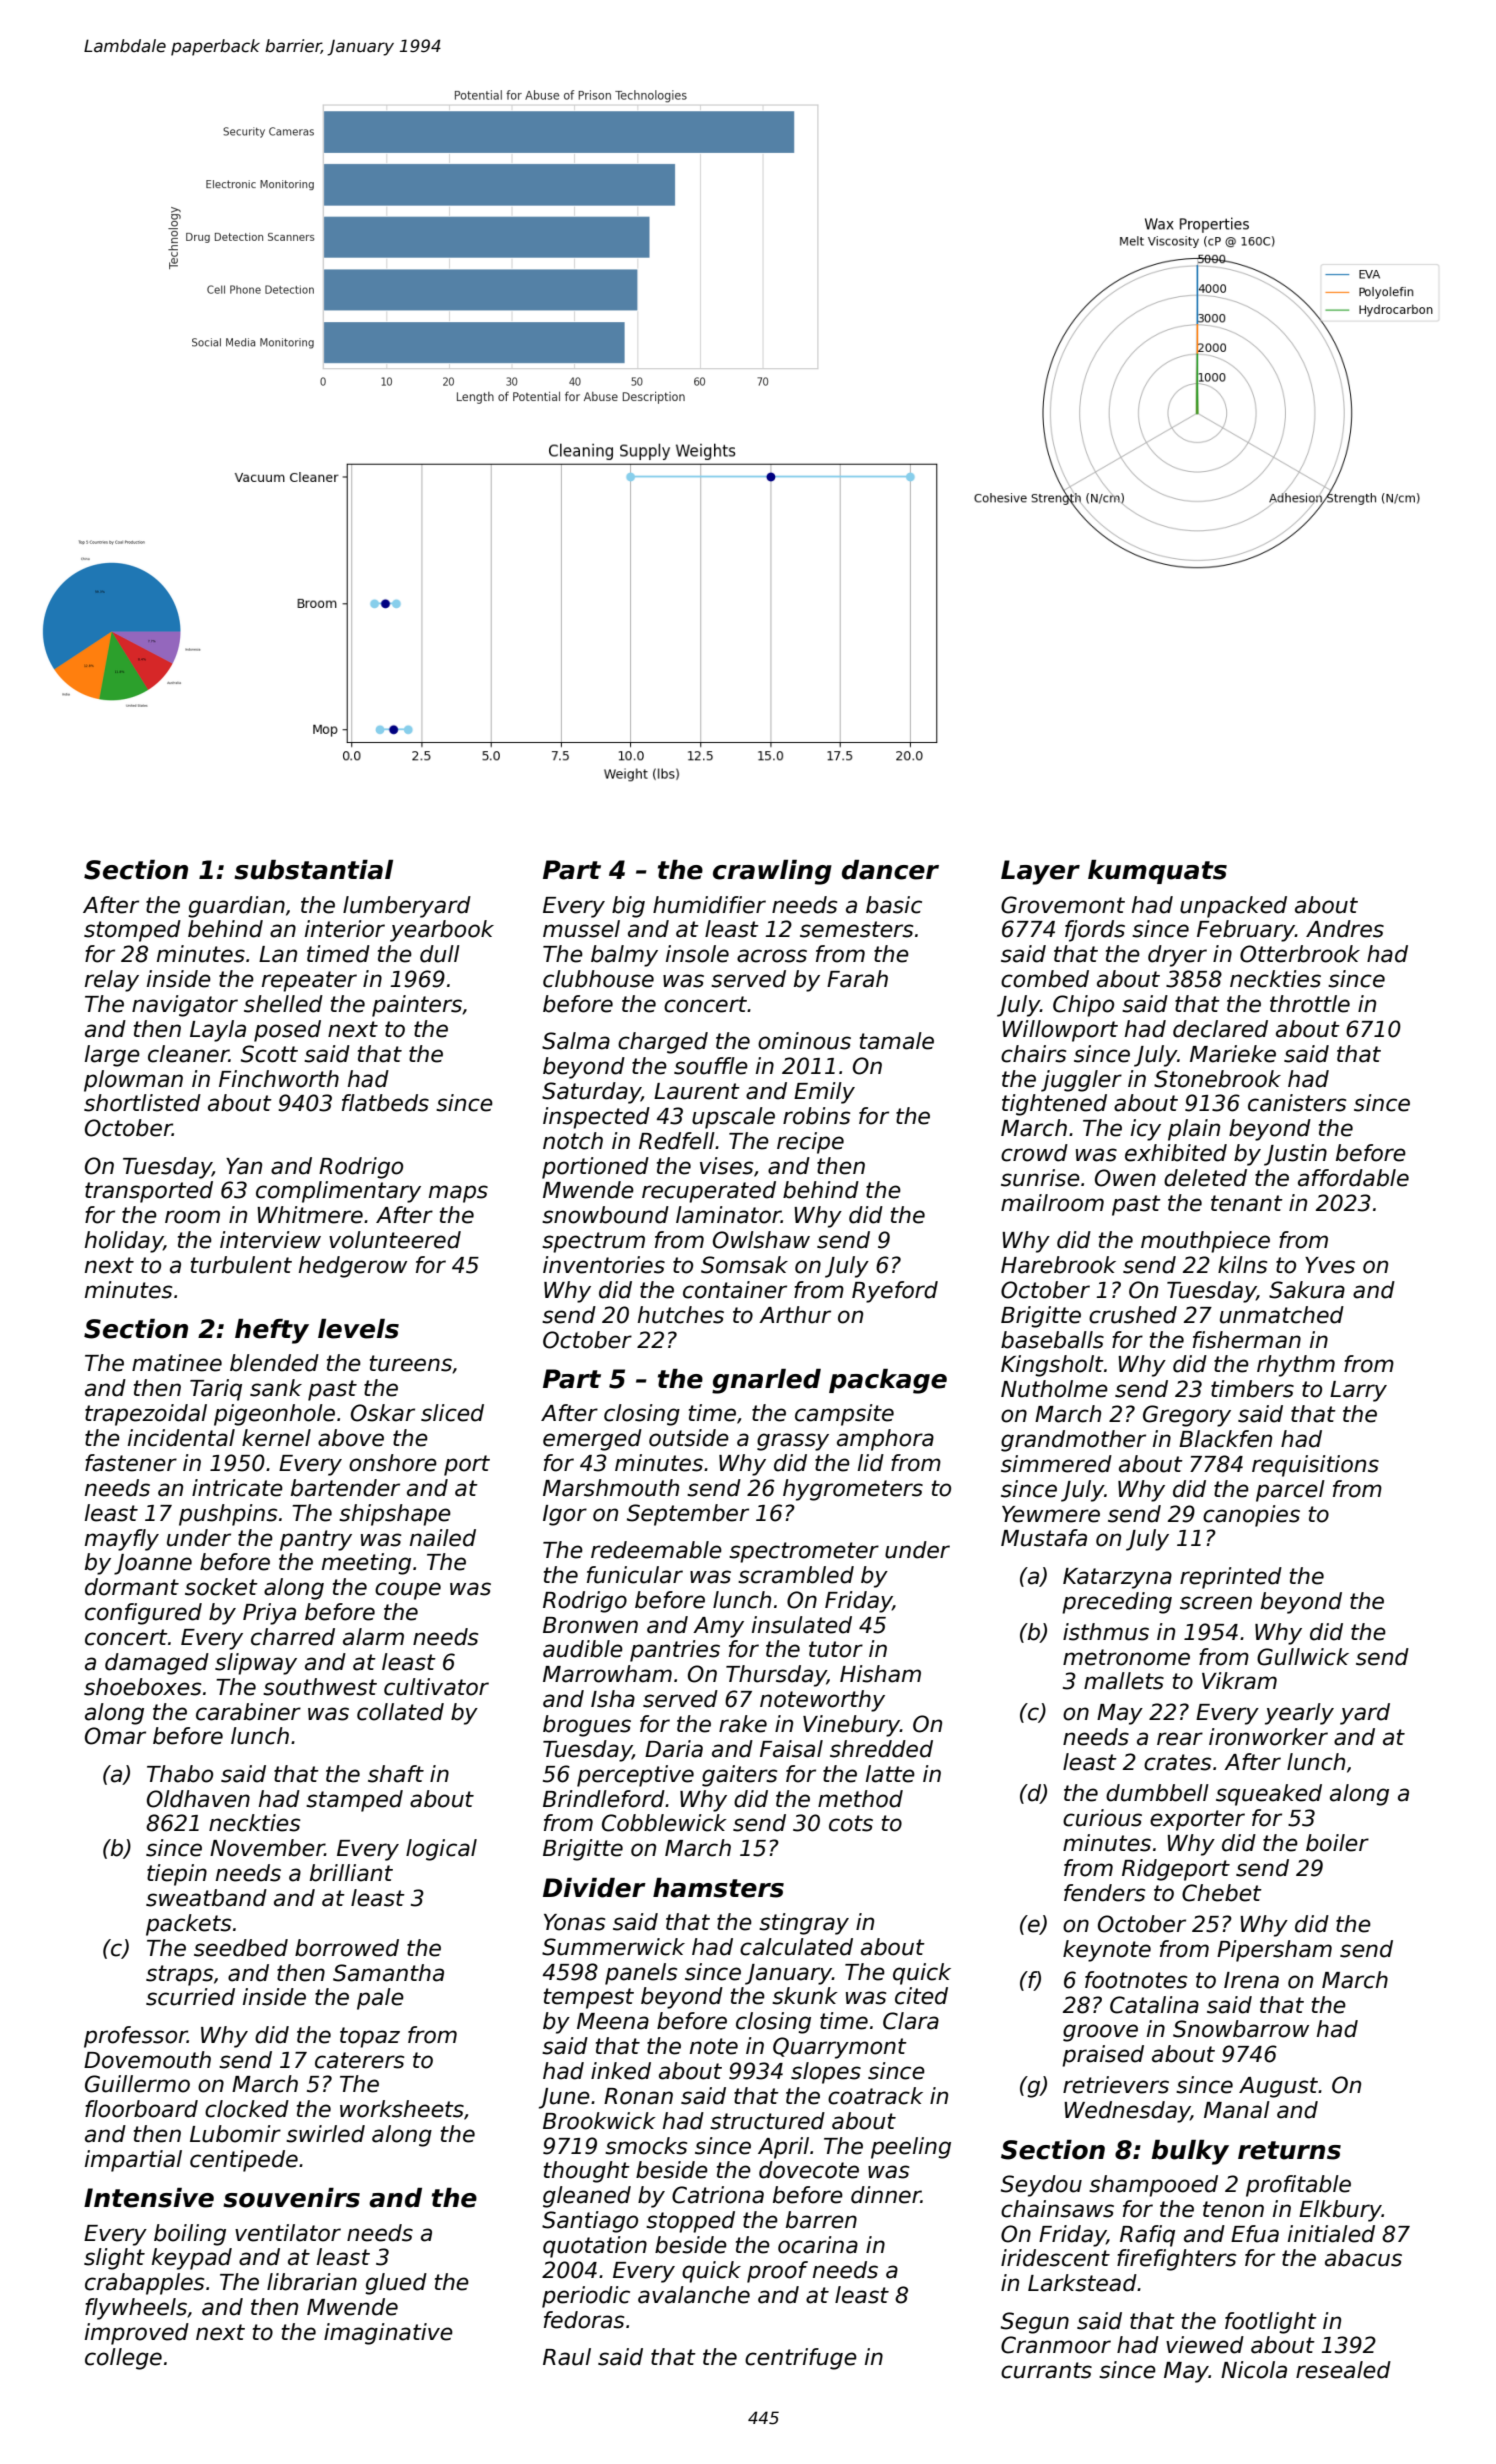  Describe the element at coordinates (718, 1627) in the screenshot. I see `Amy` at that location.
